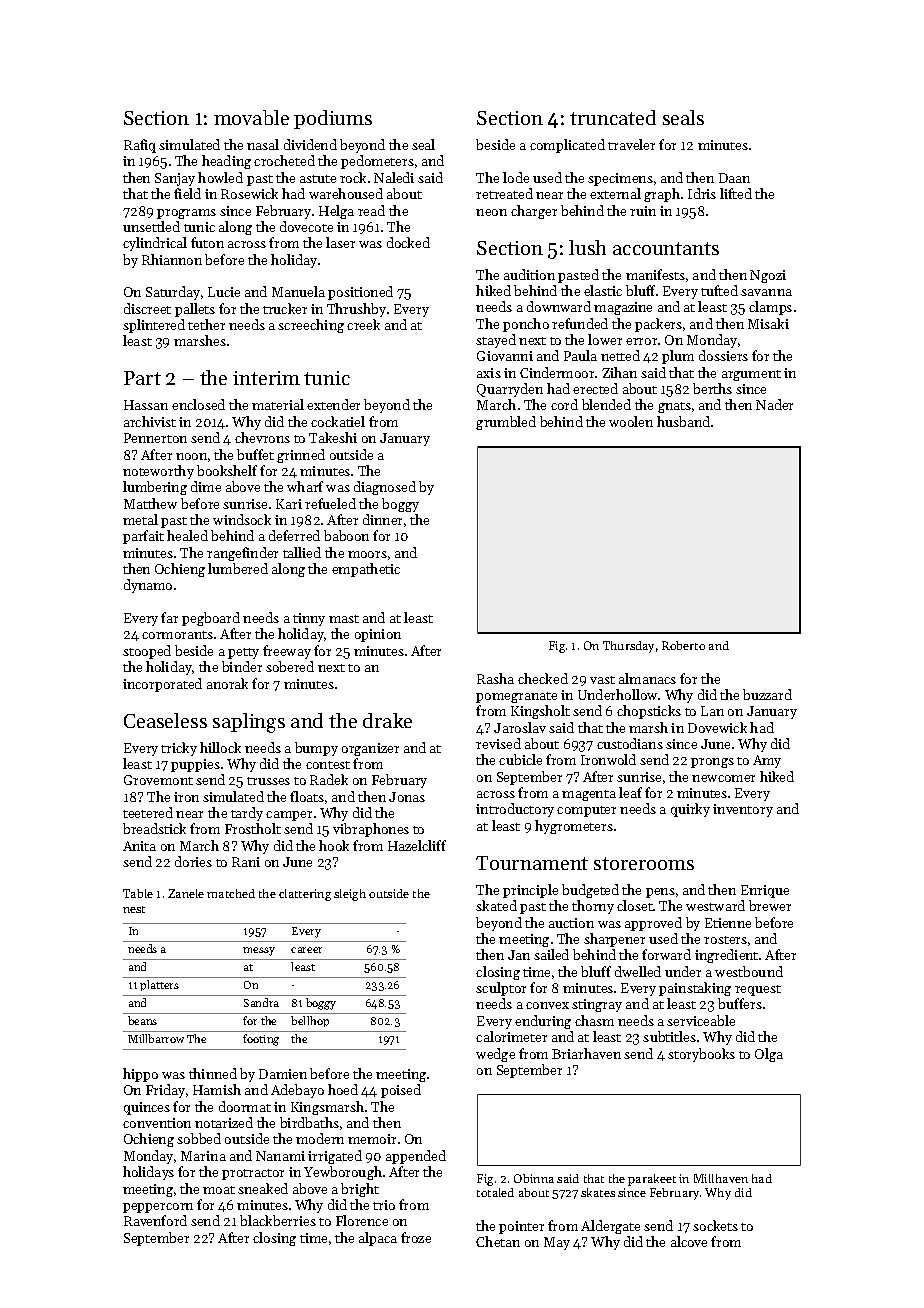  I want to click on Chetan, so click(498, 1241).
